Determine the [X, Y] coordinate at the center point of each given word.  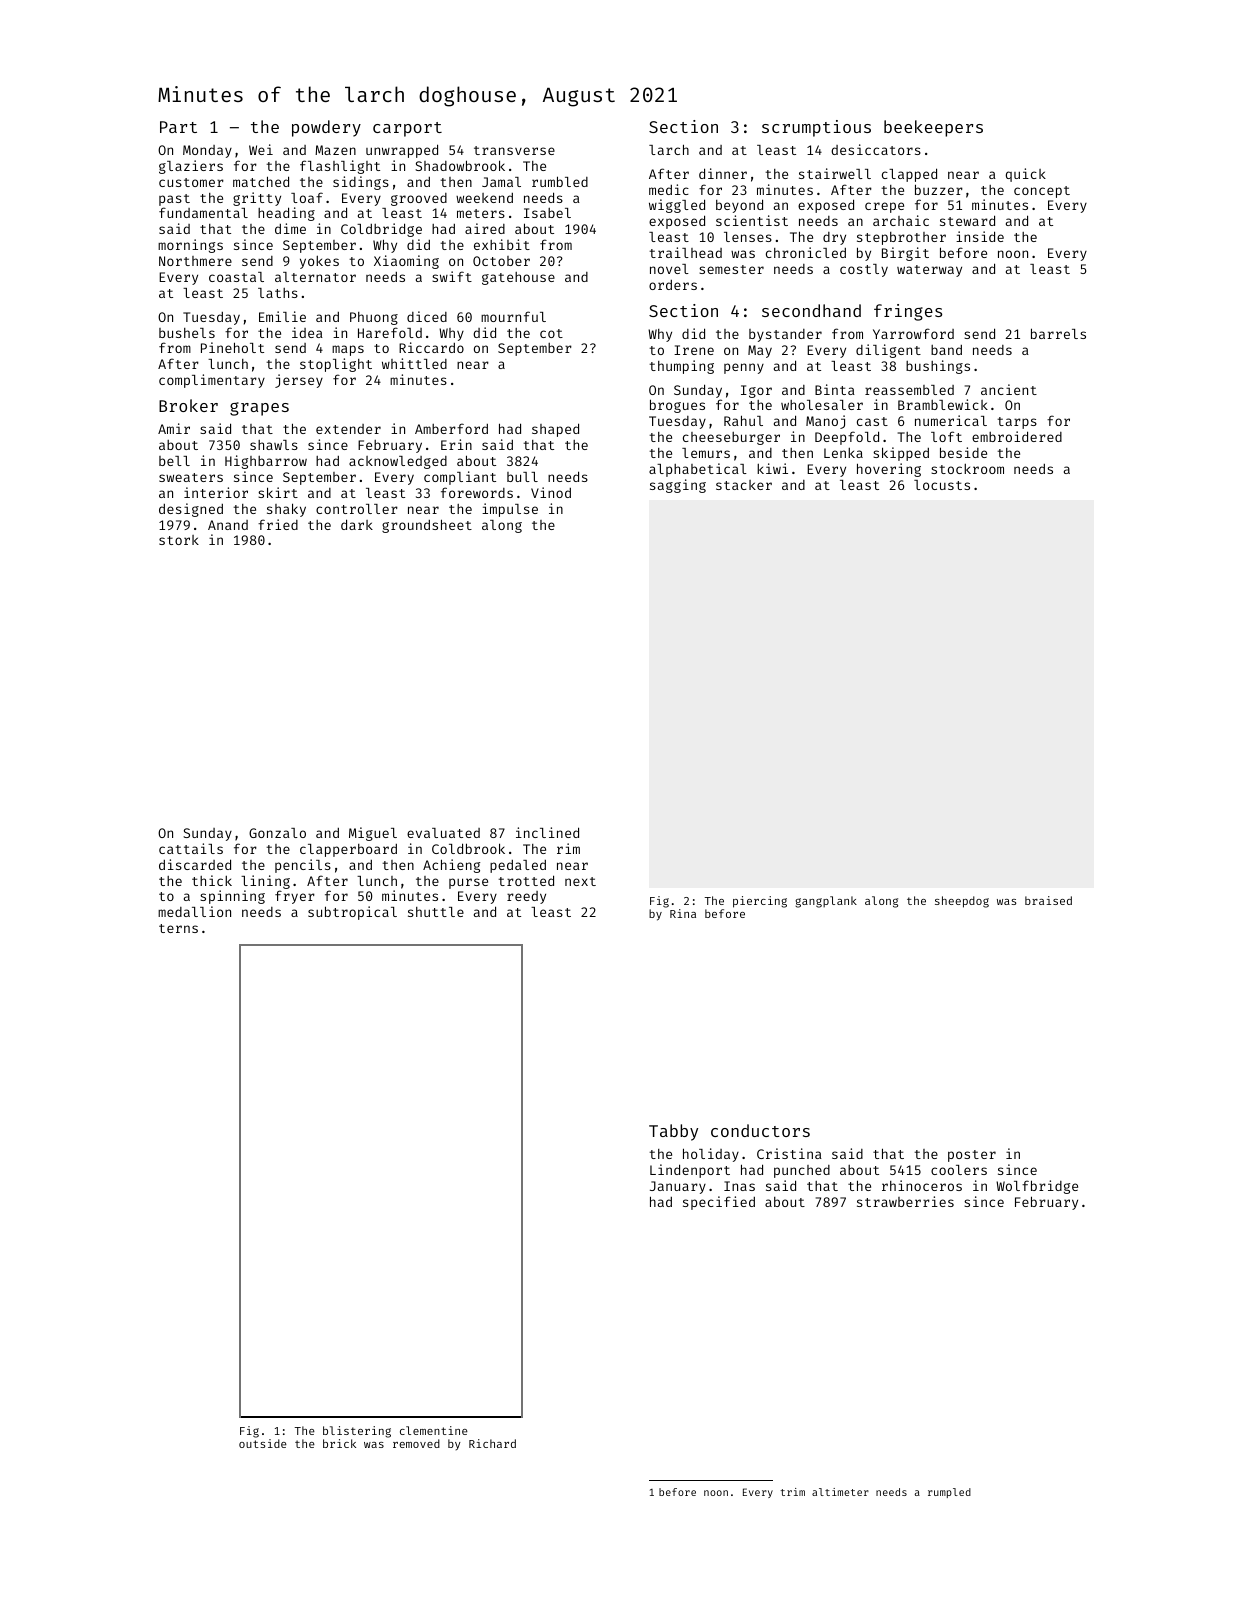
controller [357, 509]
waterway [929, 271]
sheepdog [962, 902]
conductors [760, 1130]
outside [263, 1443]
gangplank [826, 902]
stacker [744, 485]
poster [972, 1156]
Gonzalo [277, 833]
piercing [760, 902]
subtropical [352, 913]
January [678, 1187]
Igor [756, 391]
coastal [236, 277]
